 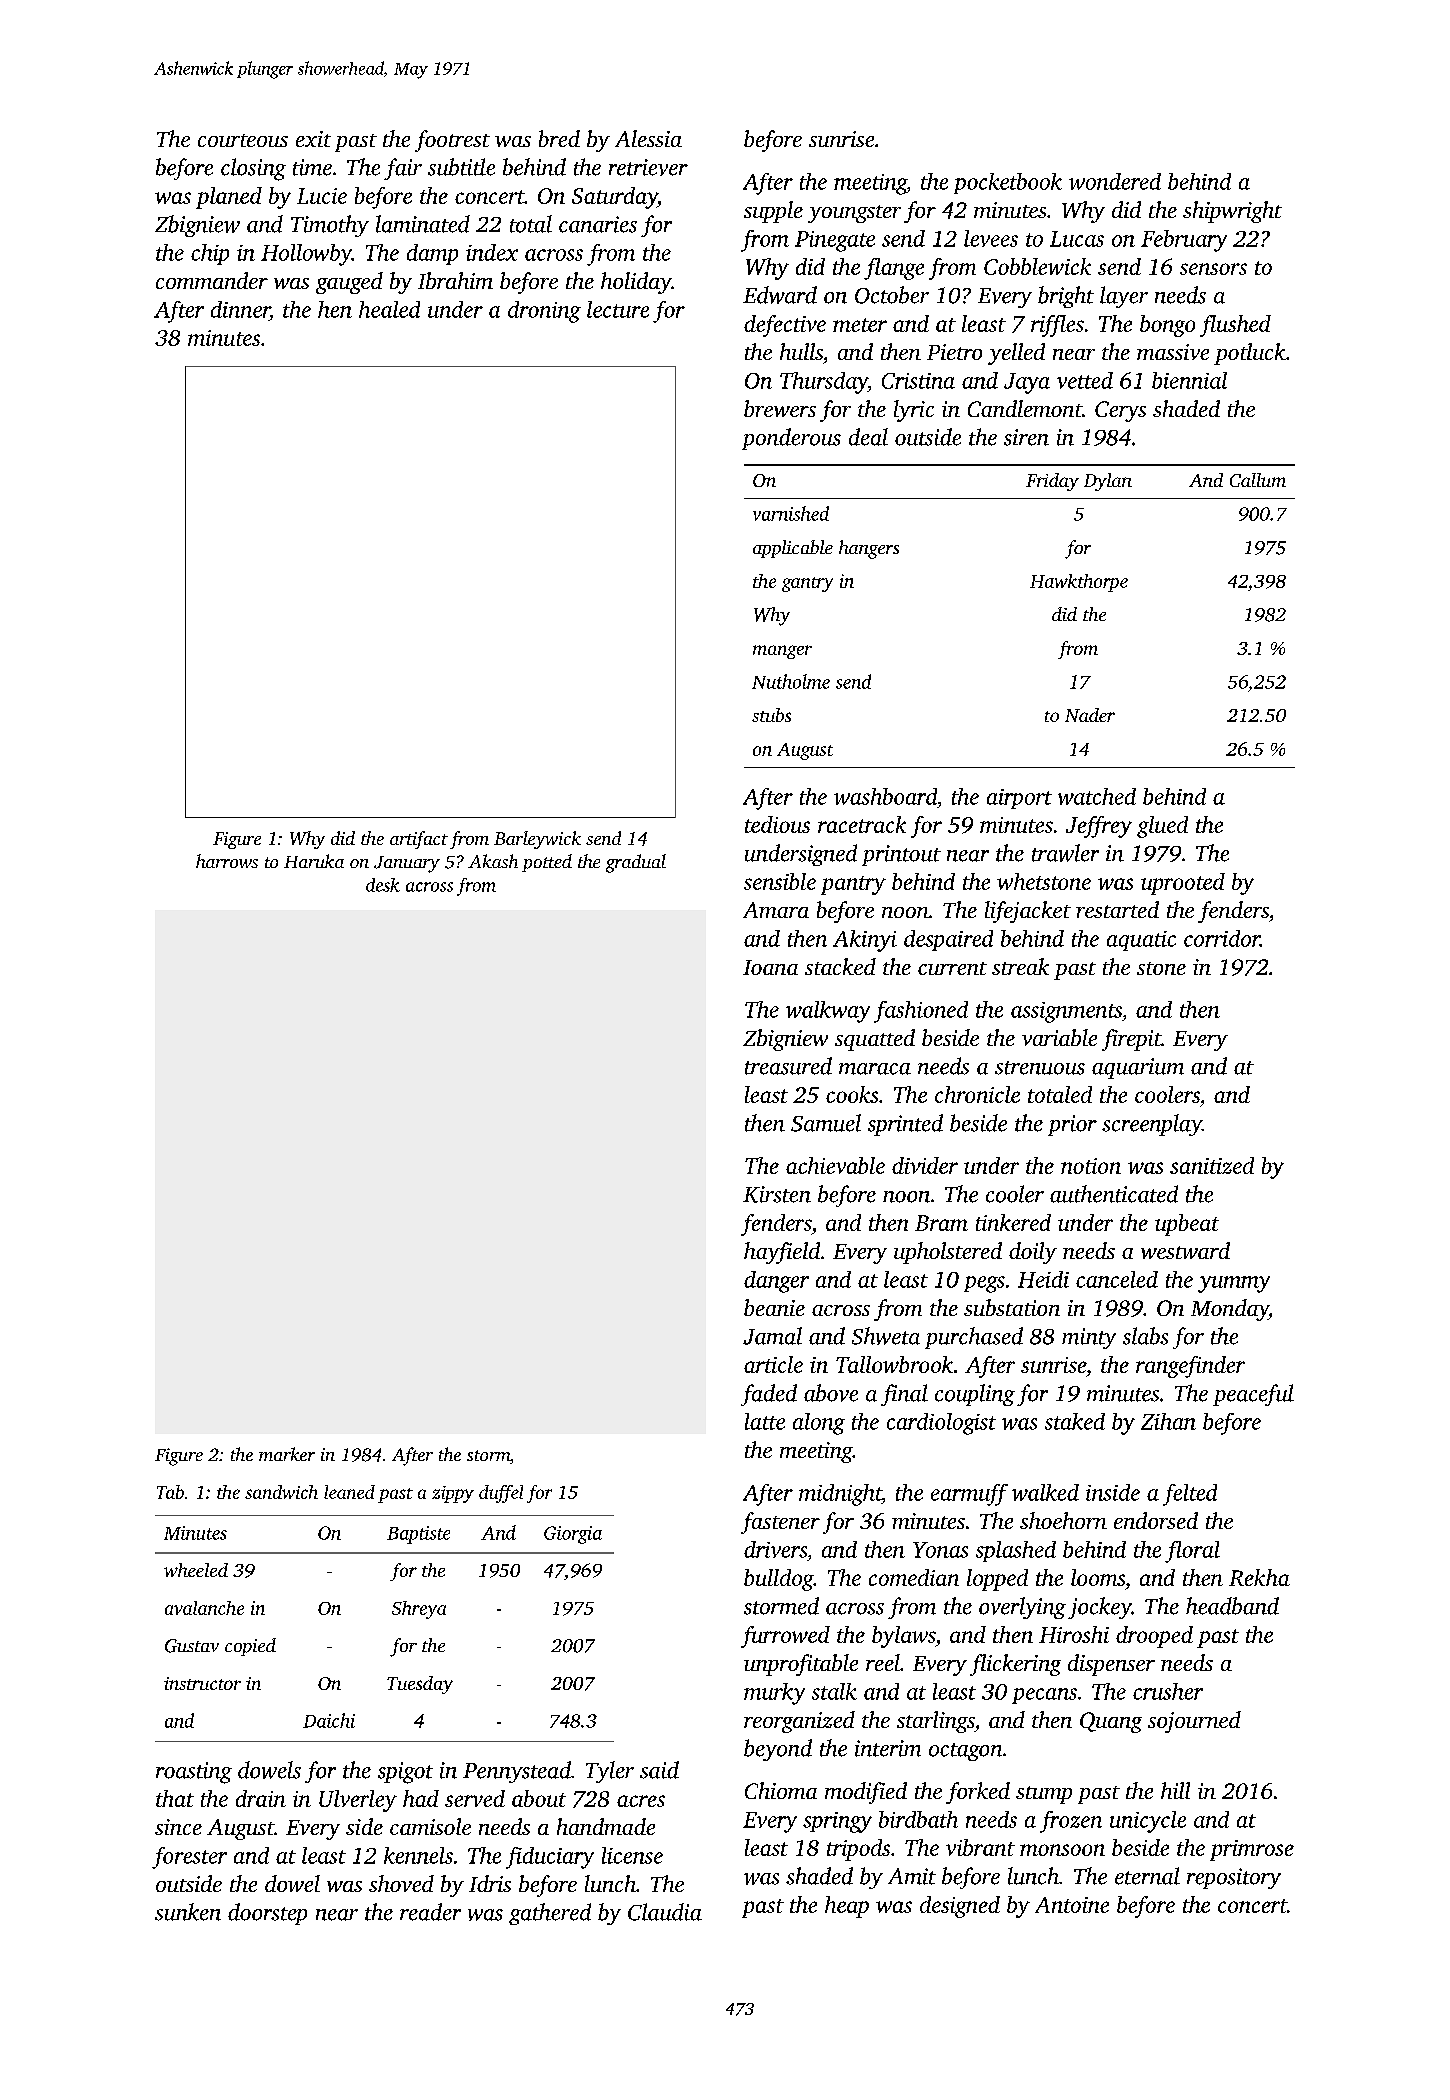 What do you see at coordinates (1131, 1040) in the screenshot?
I see `firepit` at bounding box center [1131, 1040].
